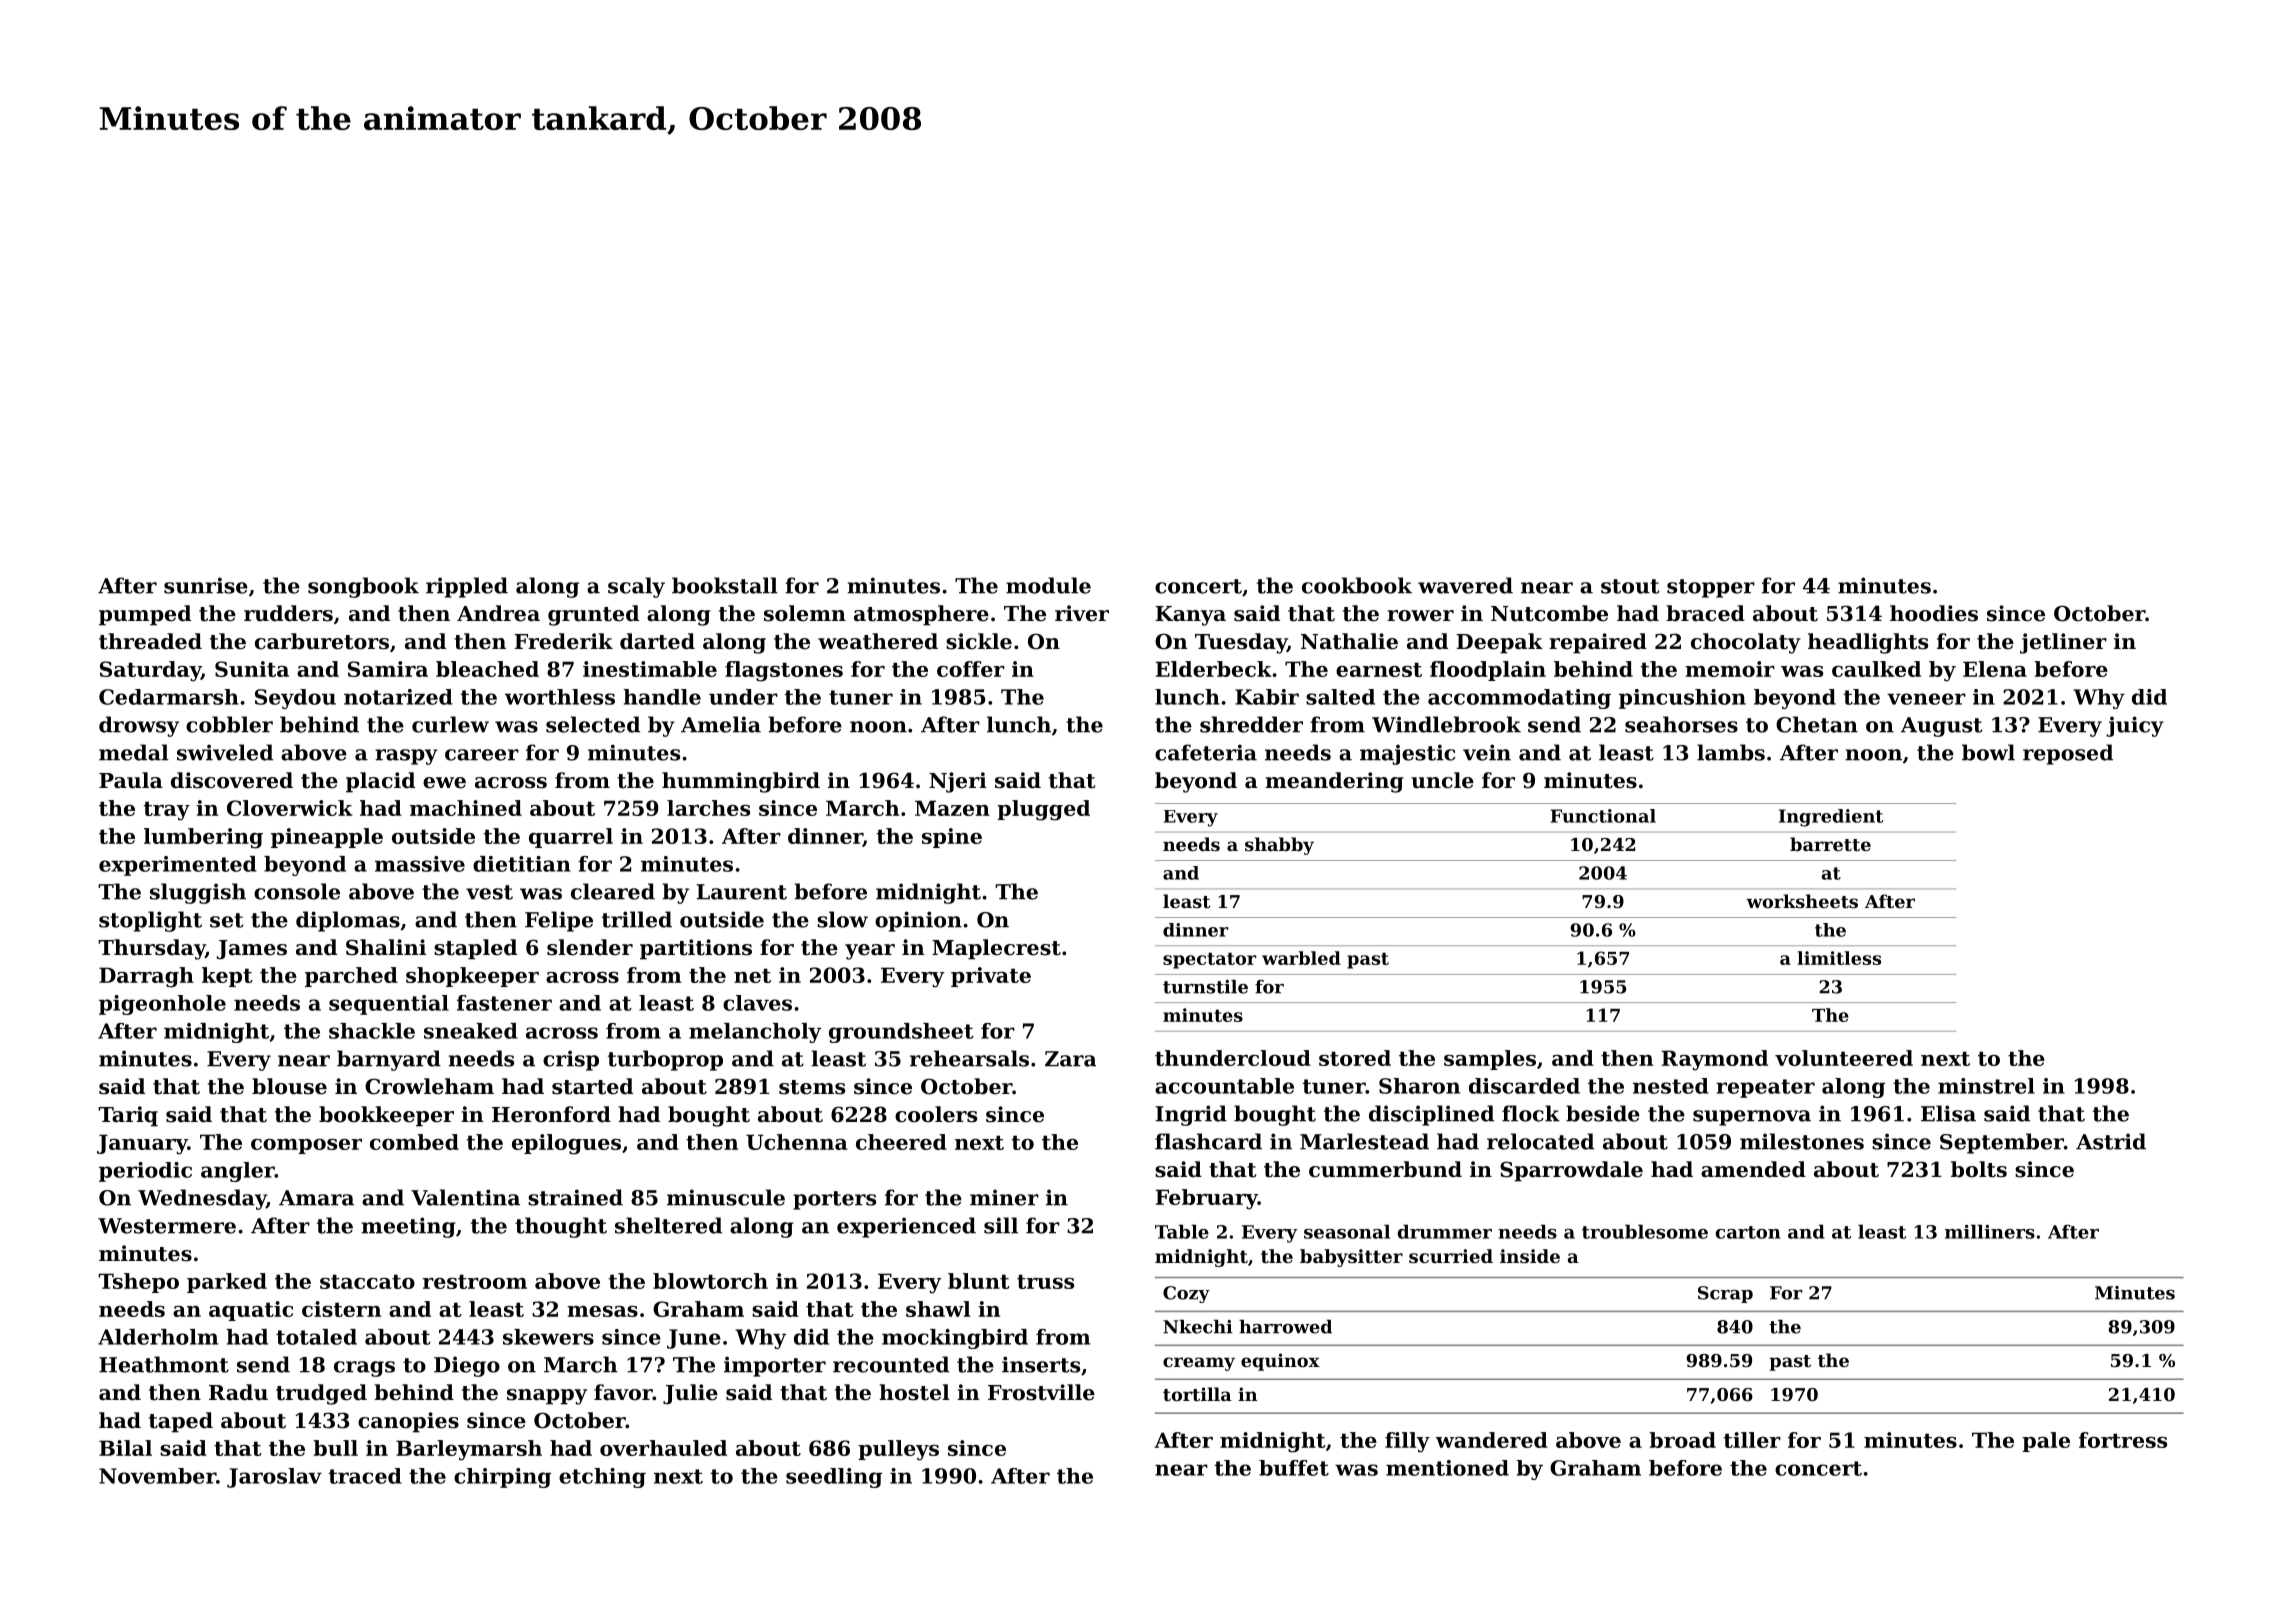 Image resolution: width=2282 pixels, height=1614 pixels. Describe the element at coordinates (1048, 585) in the screenshot. I see `module` at that location.
